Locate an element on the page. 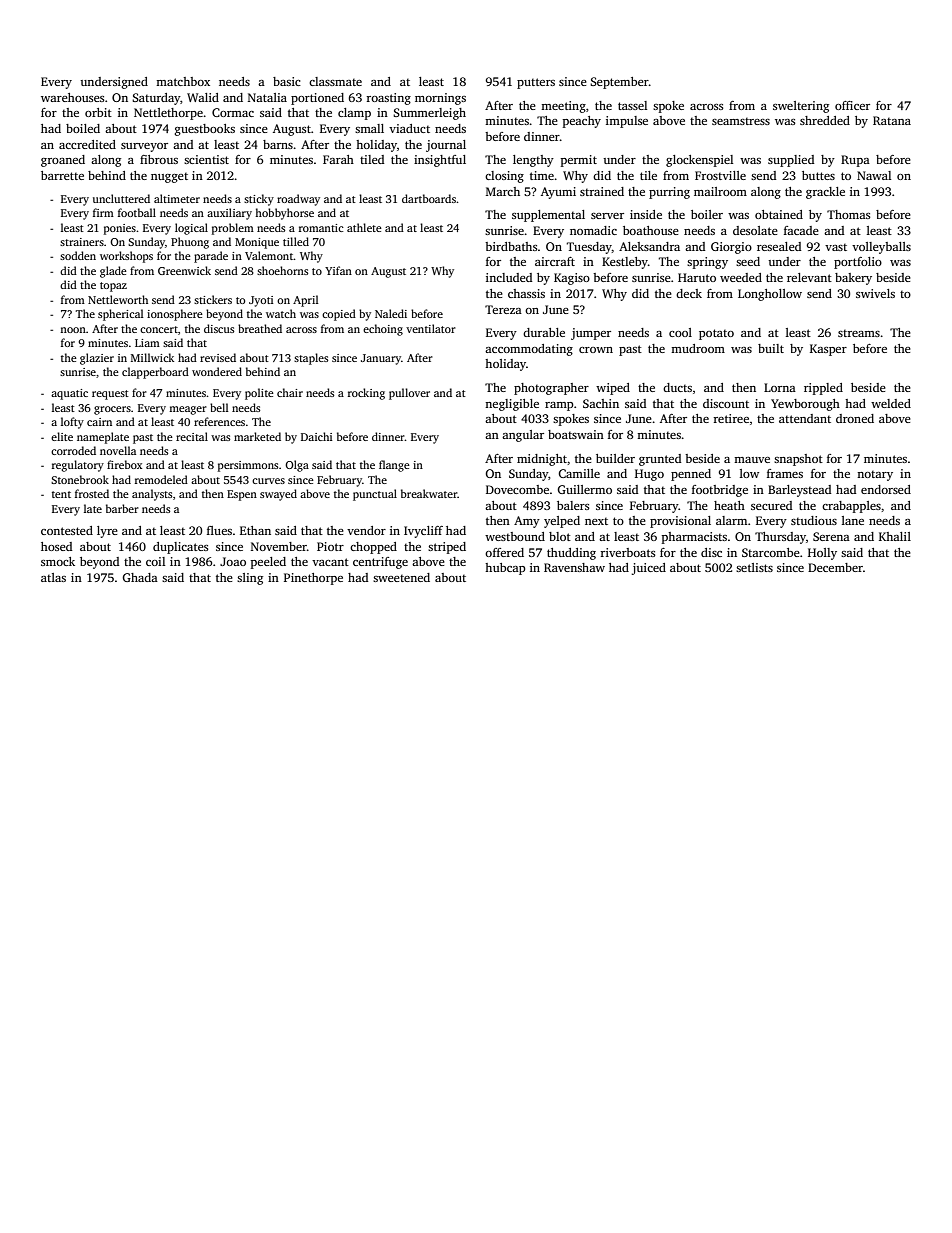 This document has width=952, height=1233. sling is located at coordinates (250, 579).
